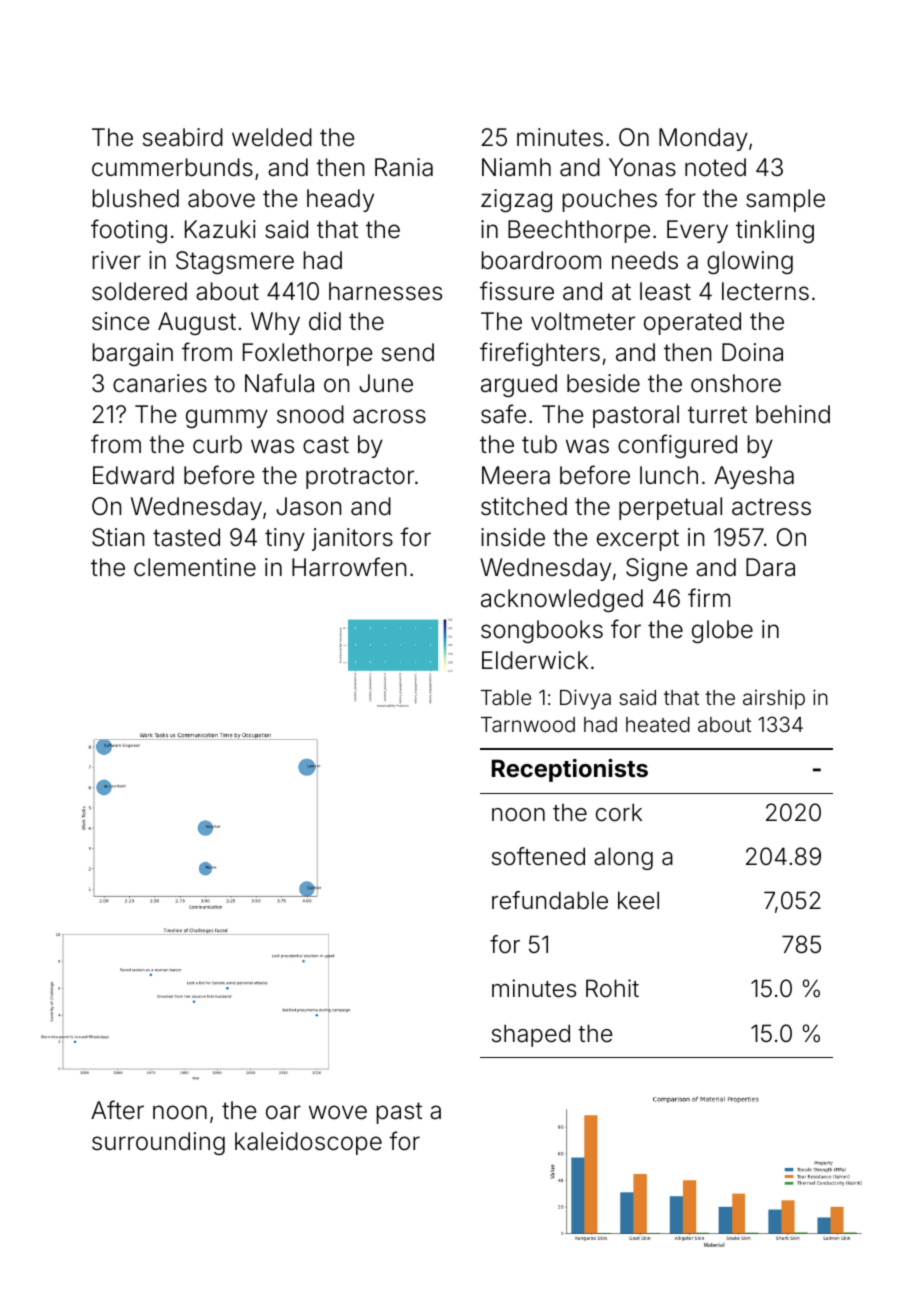 The height and width of the screenshot is (1311, 924). I want to click on wove, so click(338, 1112).
